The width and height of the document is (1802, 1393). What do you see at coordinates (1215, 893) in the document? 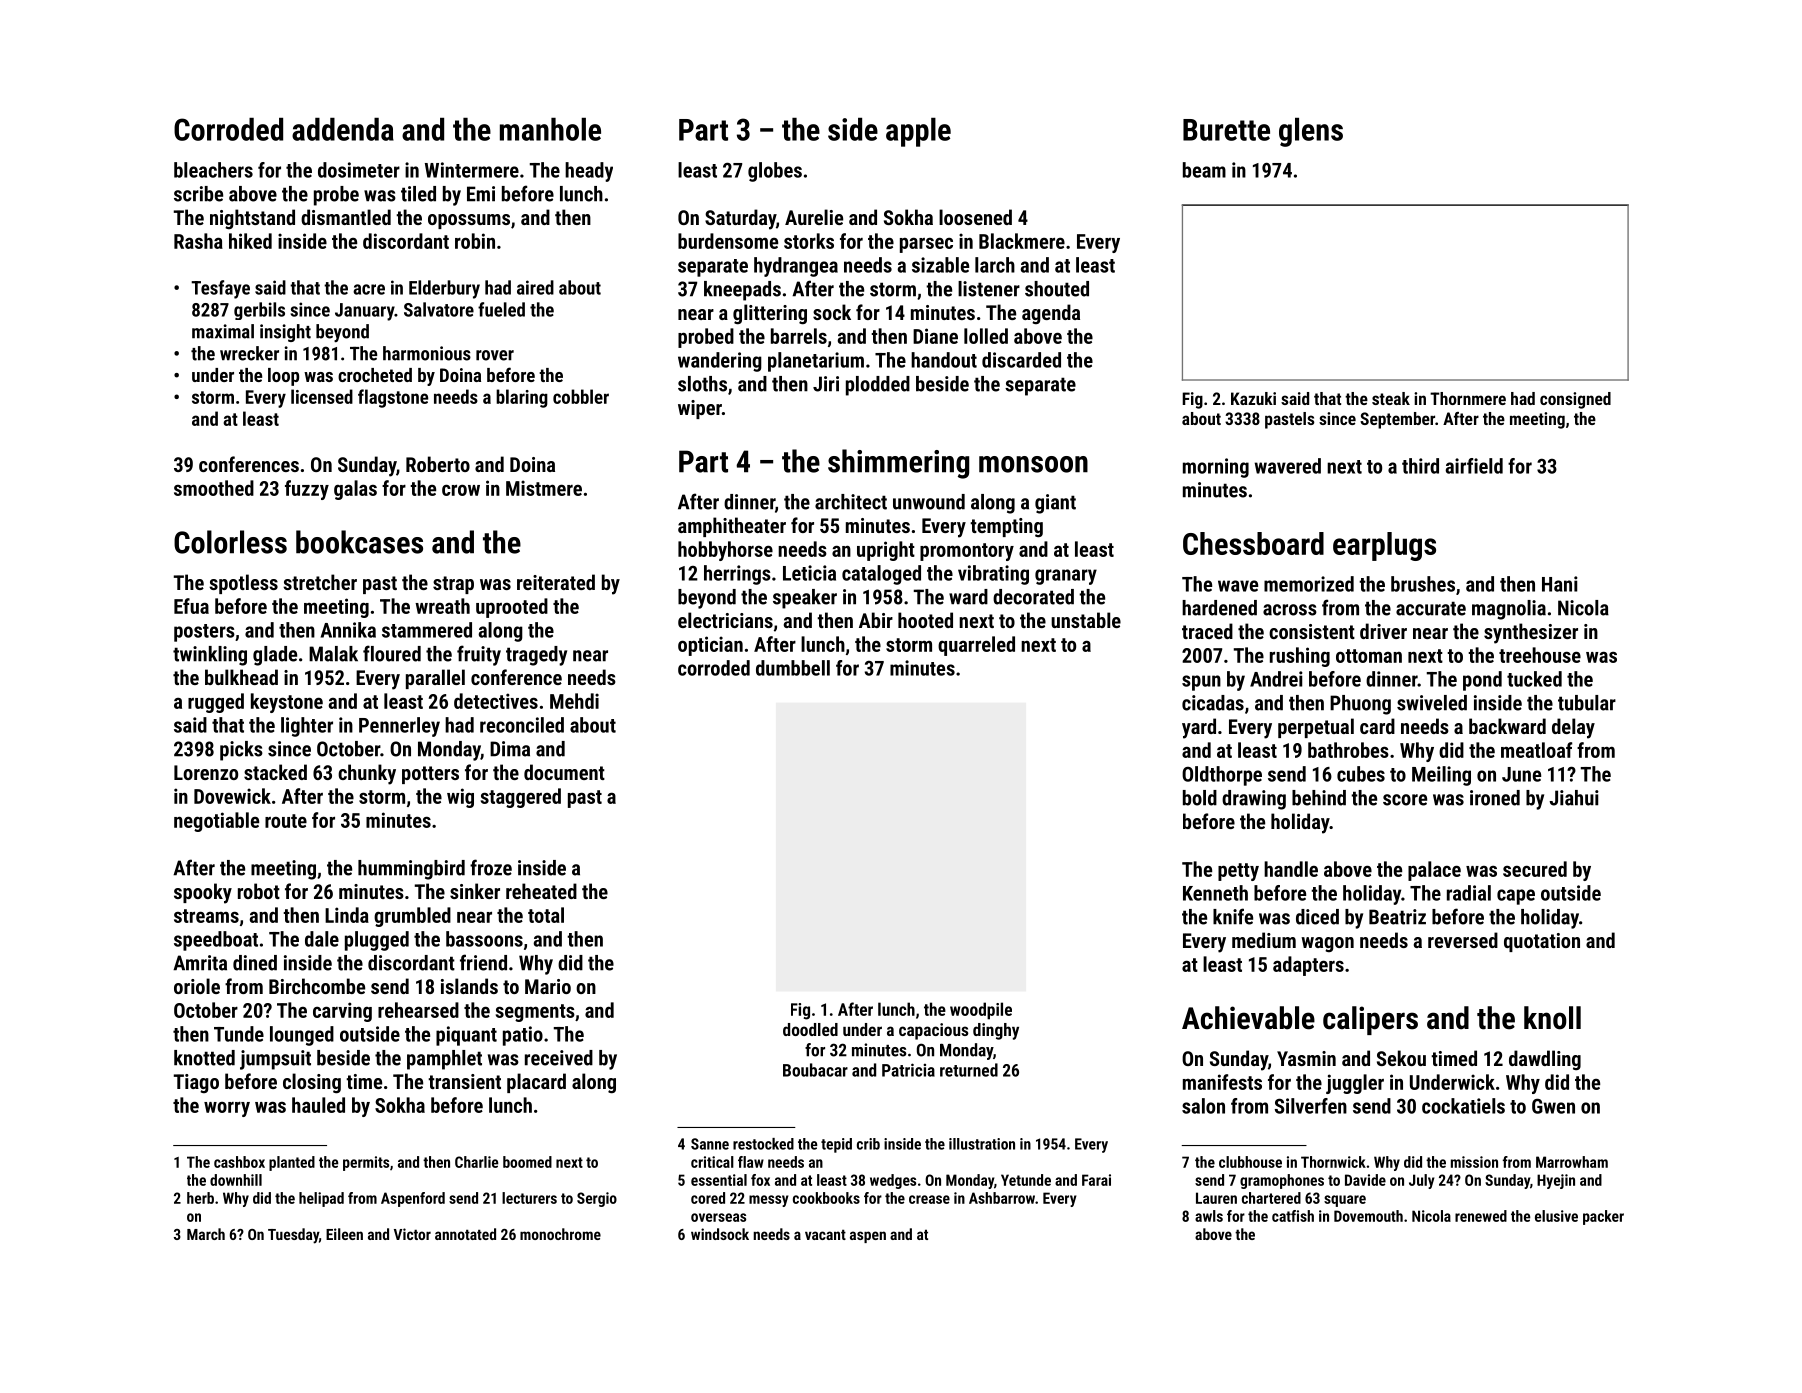
I see `Kenneth` at bounding box center [1215, 893].
